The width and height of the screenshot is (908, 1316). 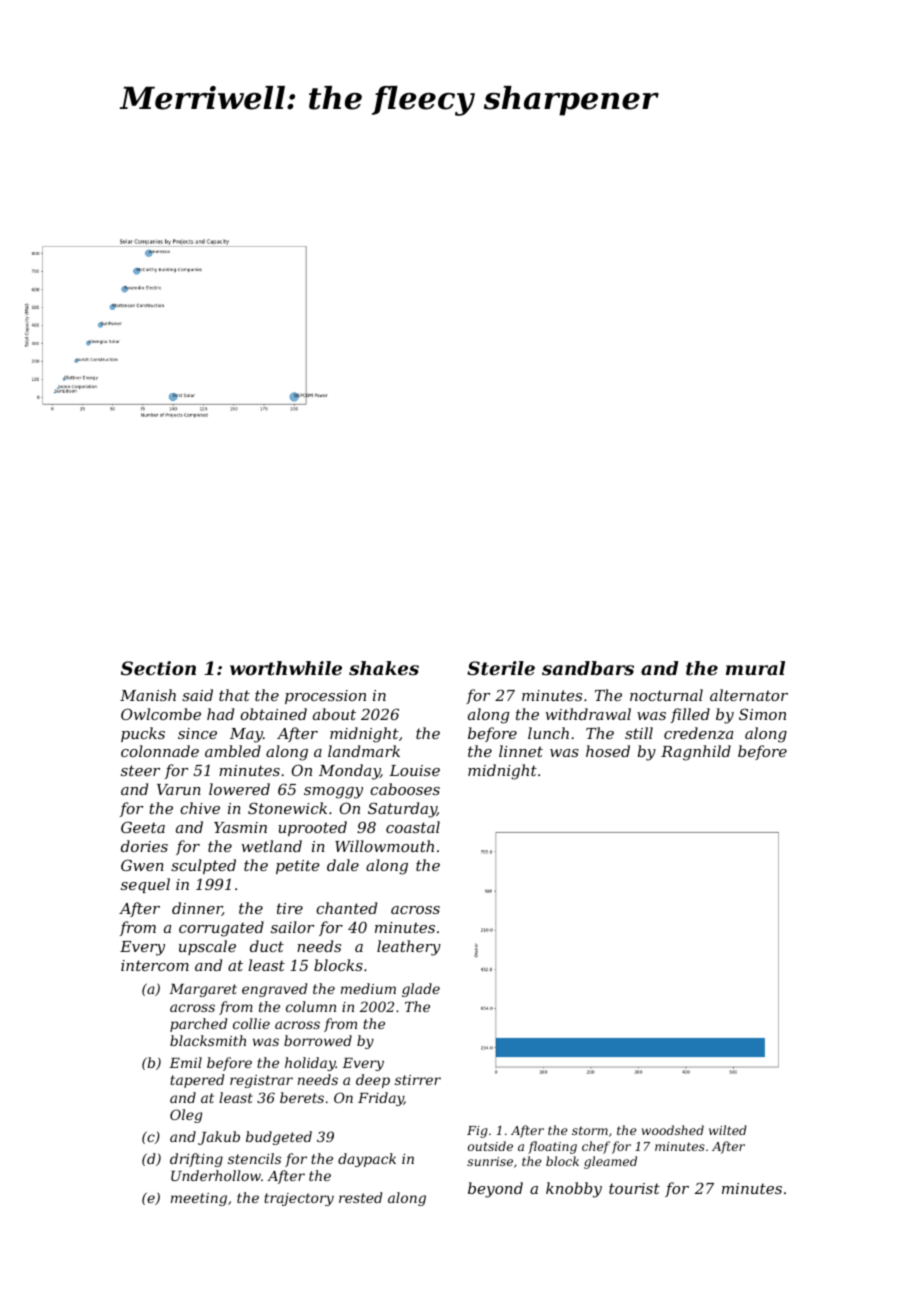 I want to click on trajectory, so click(x=299, y=1199).
